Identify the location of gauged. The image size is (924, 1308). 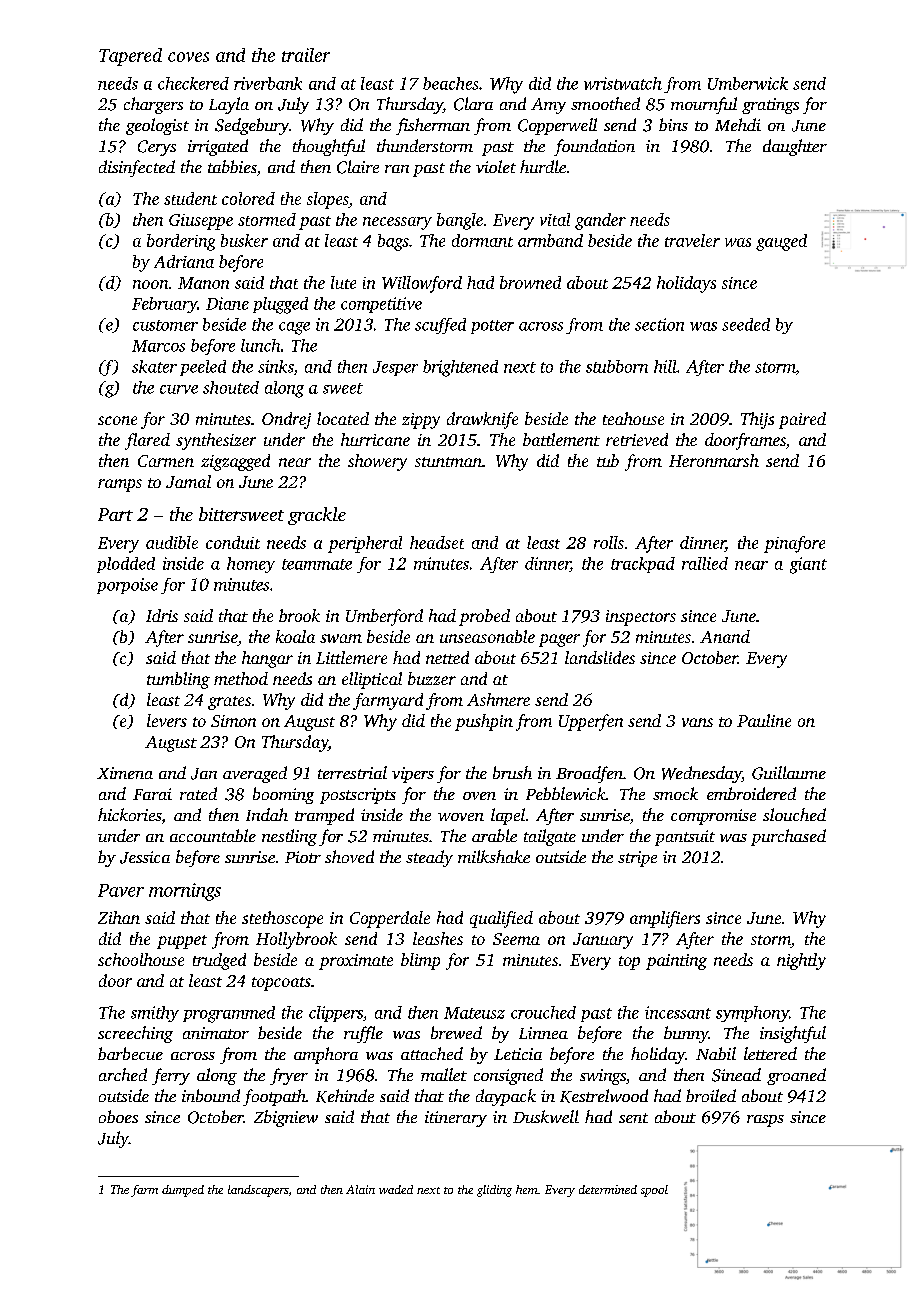
(781, 242).
